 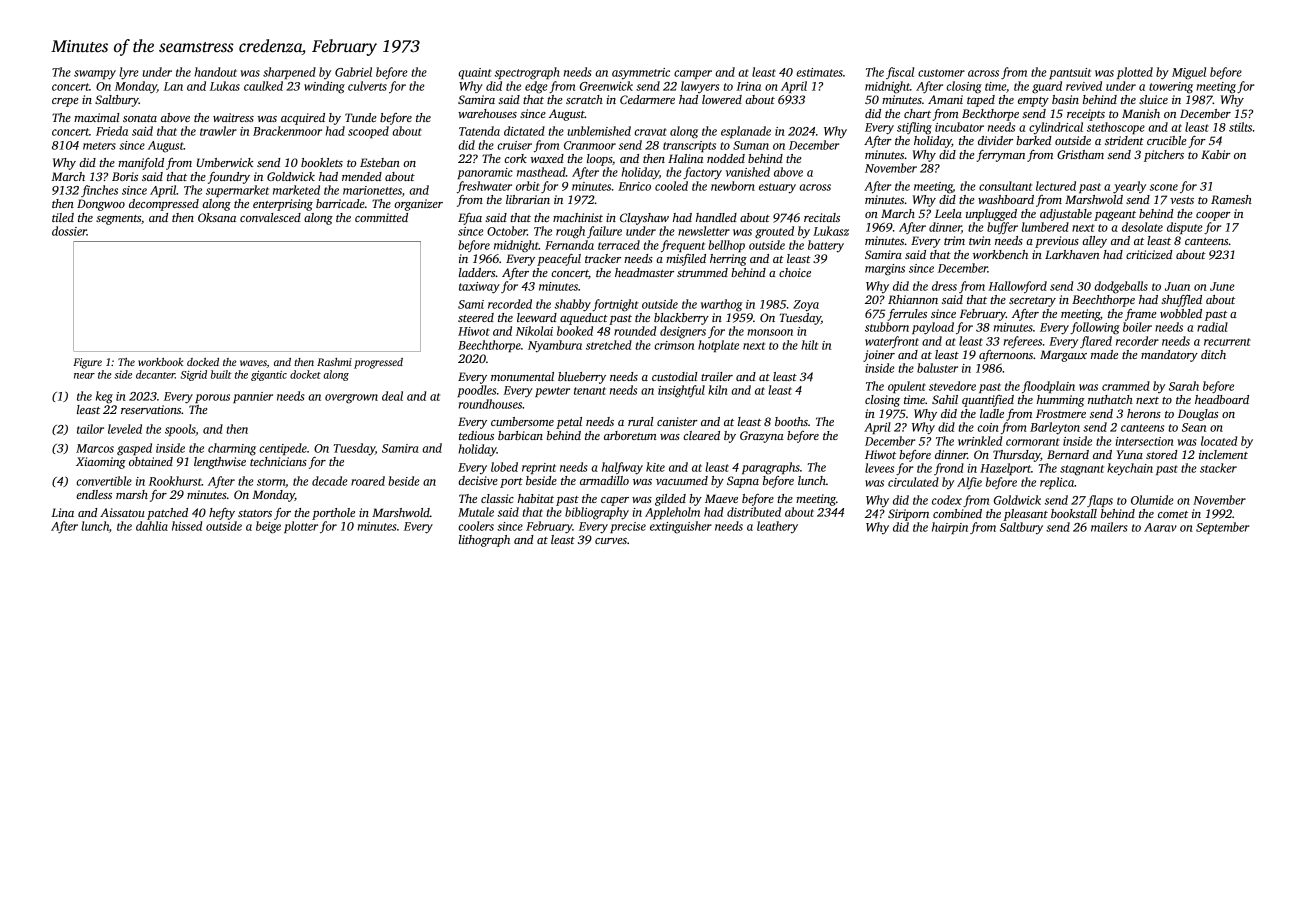 I want to click on strummed, so click(x=702, y=272).
